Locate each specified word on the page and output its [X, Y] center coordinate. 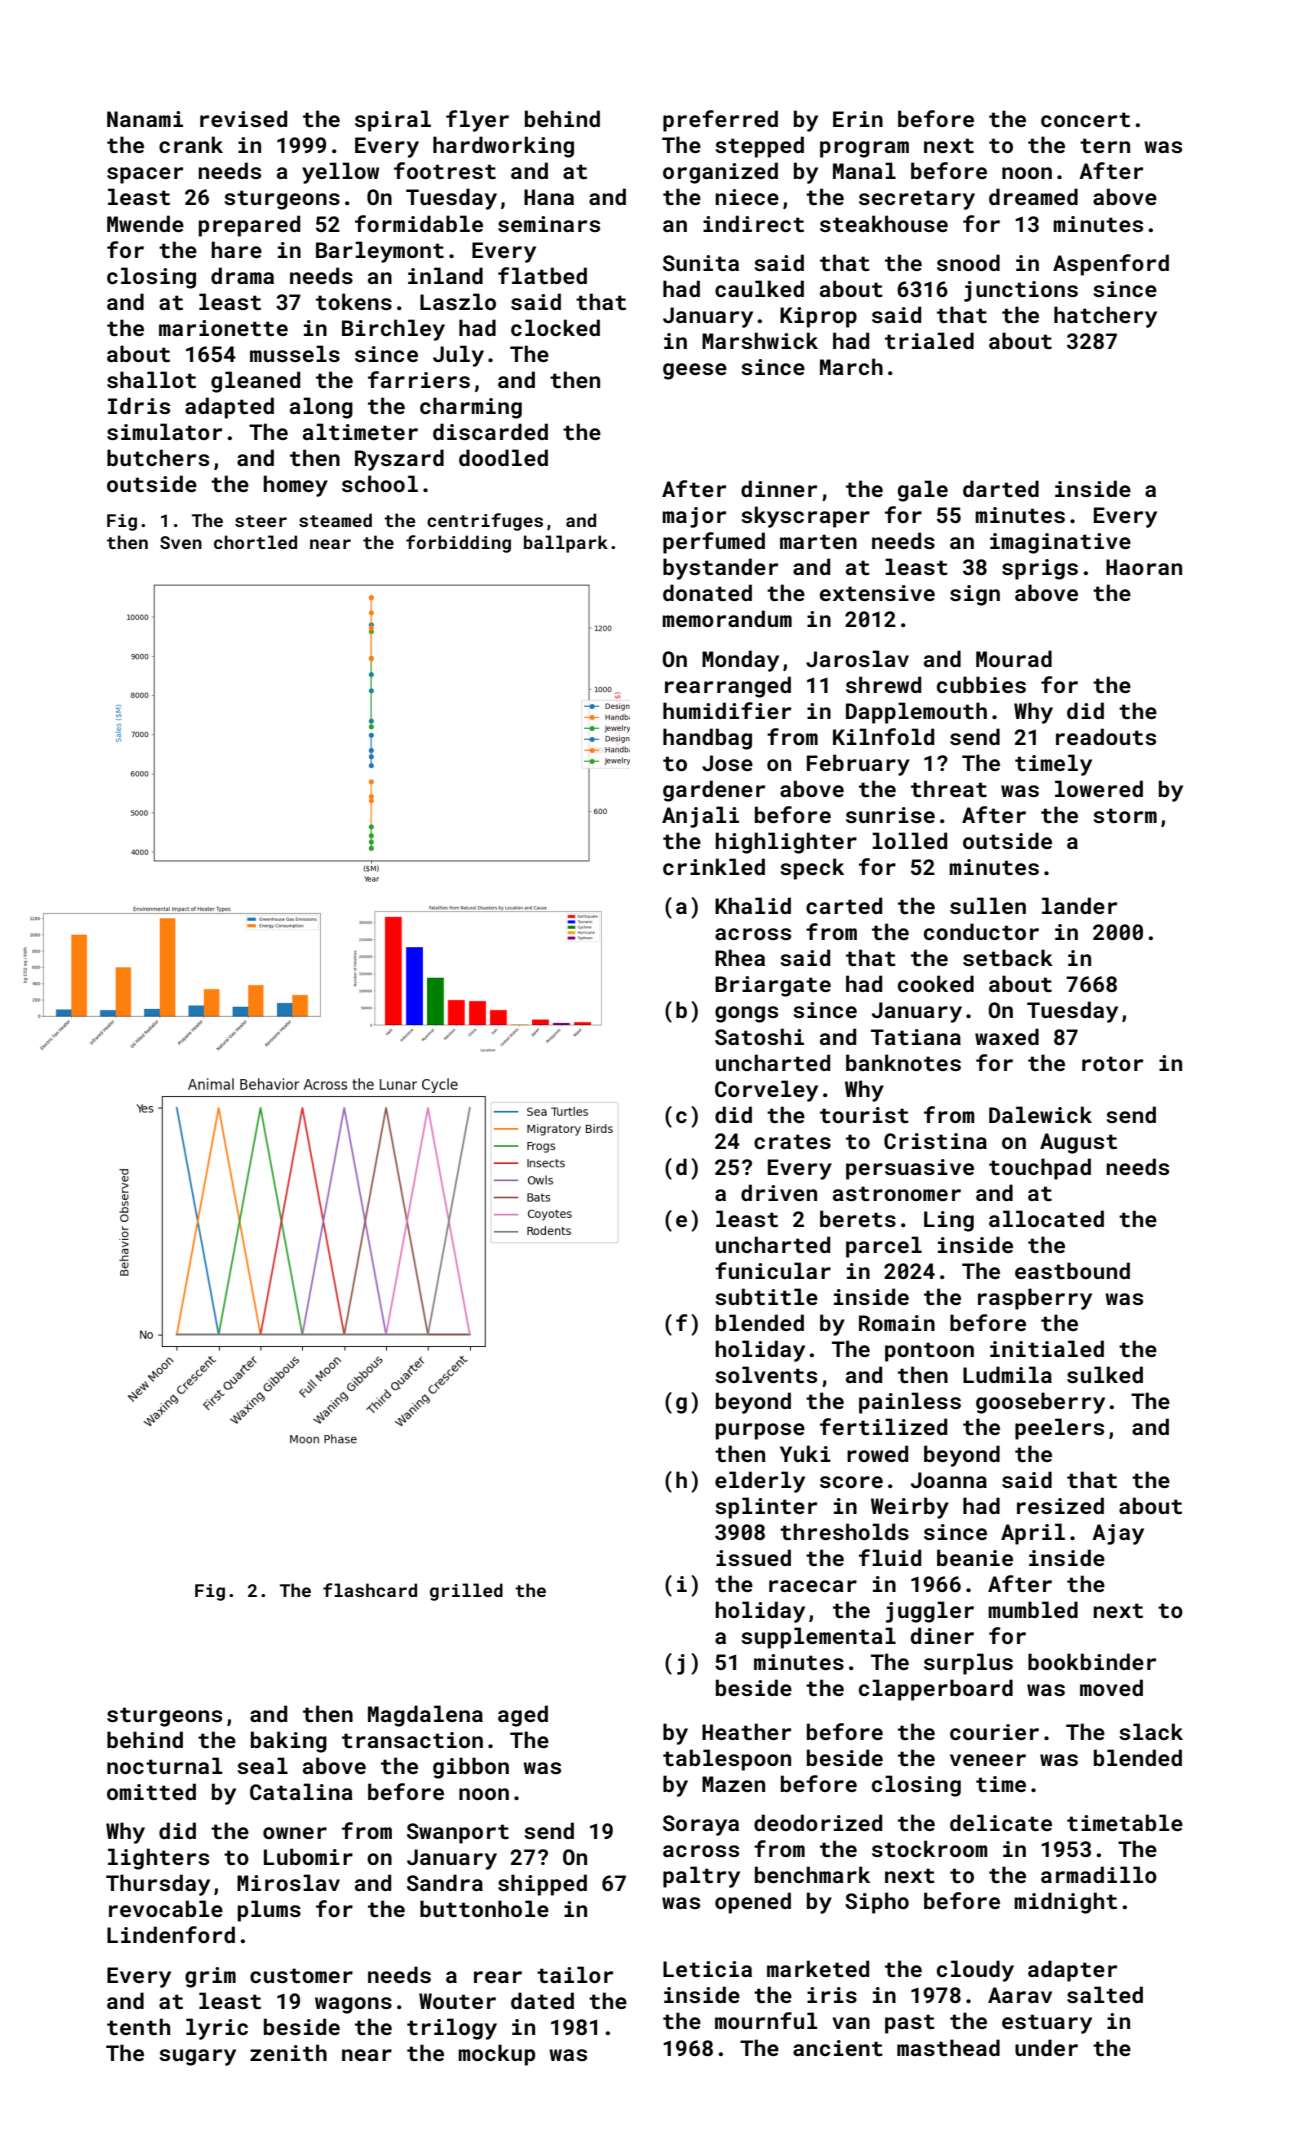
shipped [542, 1885]
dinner [779, 488]
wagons [353, 2005]
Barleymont [380, 252]
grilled [466, 1592]
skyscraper [805, 517]
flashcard [370, 1590]
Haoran [1144, 567]
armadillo [1099, 1874]
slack [1151, 1731]
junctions [1021, 291]
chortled [255, 542]
